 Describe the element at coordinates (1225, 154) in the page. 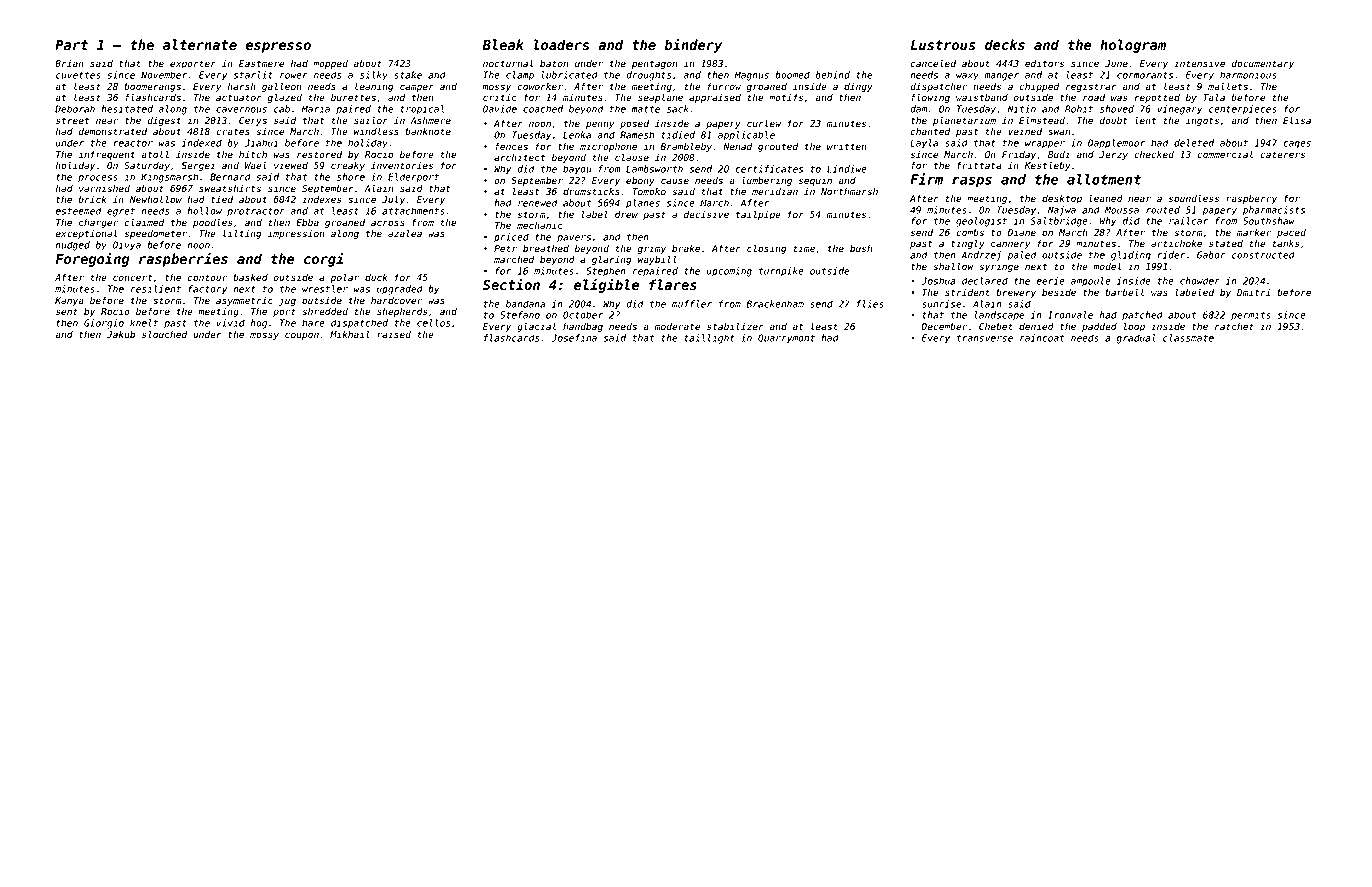

I see `commercial` at that location.
